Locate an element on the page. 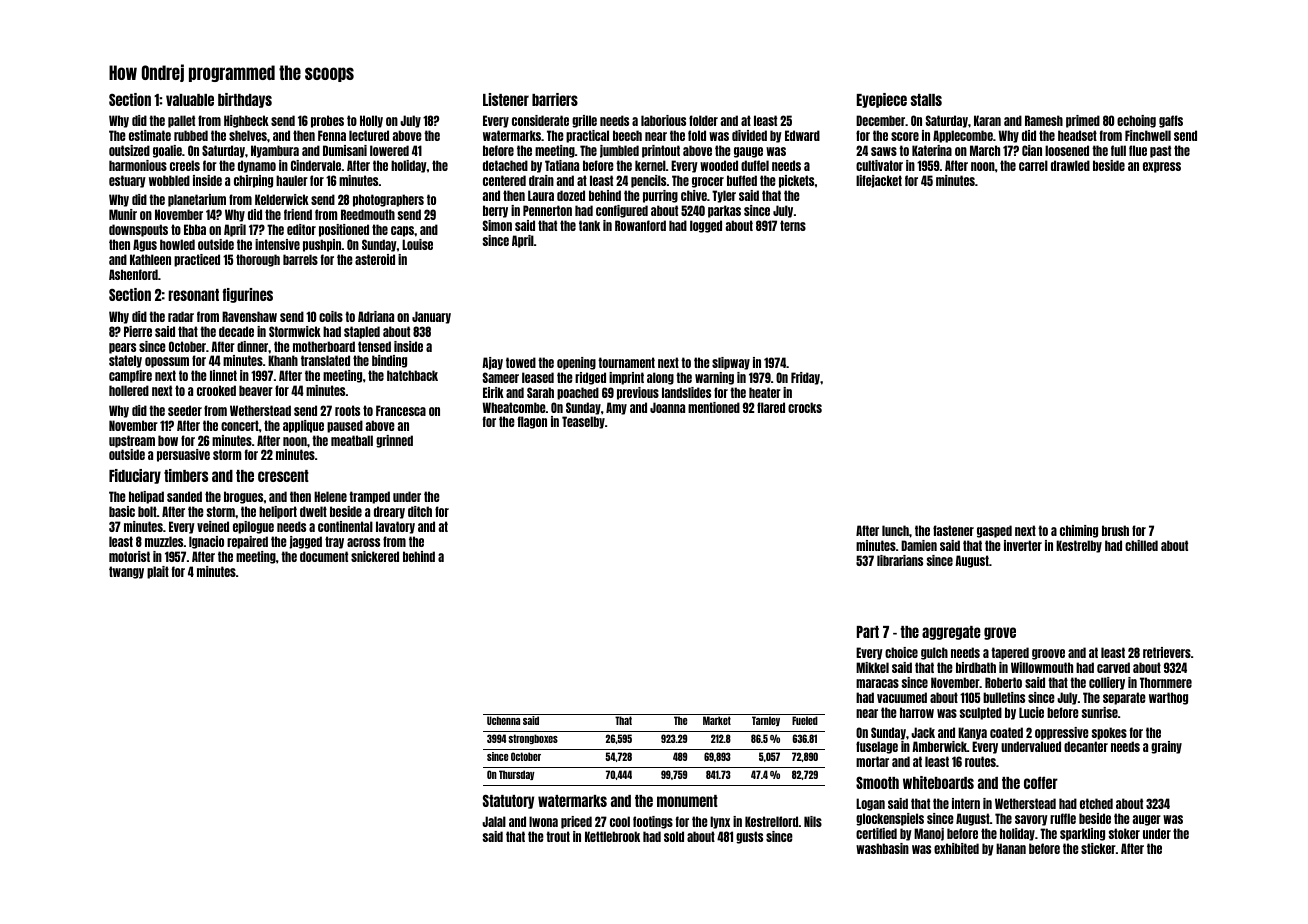  Jalal is located at coordinates (494, 821).
